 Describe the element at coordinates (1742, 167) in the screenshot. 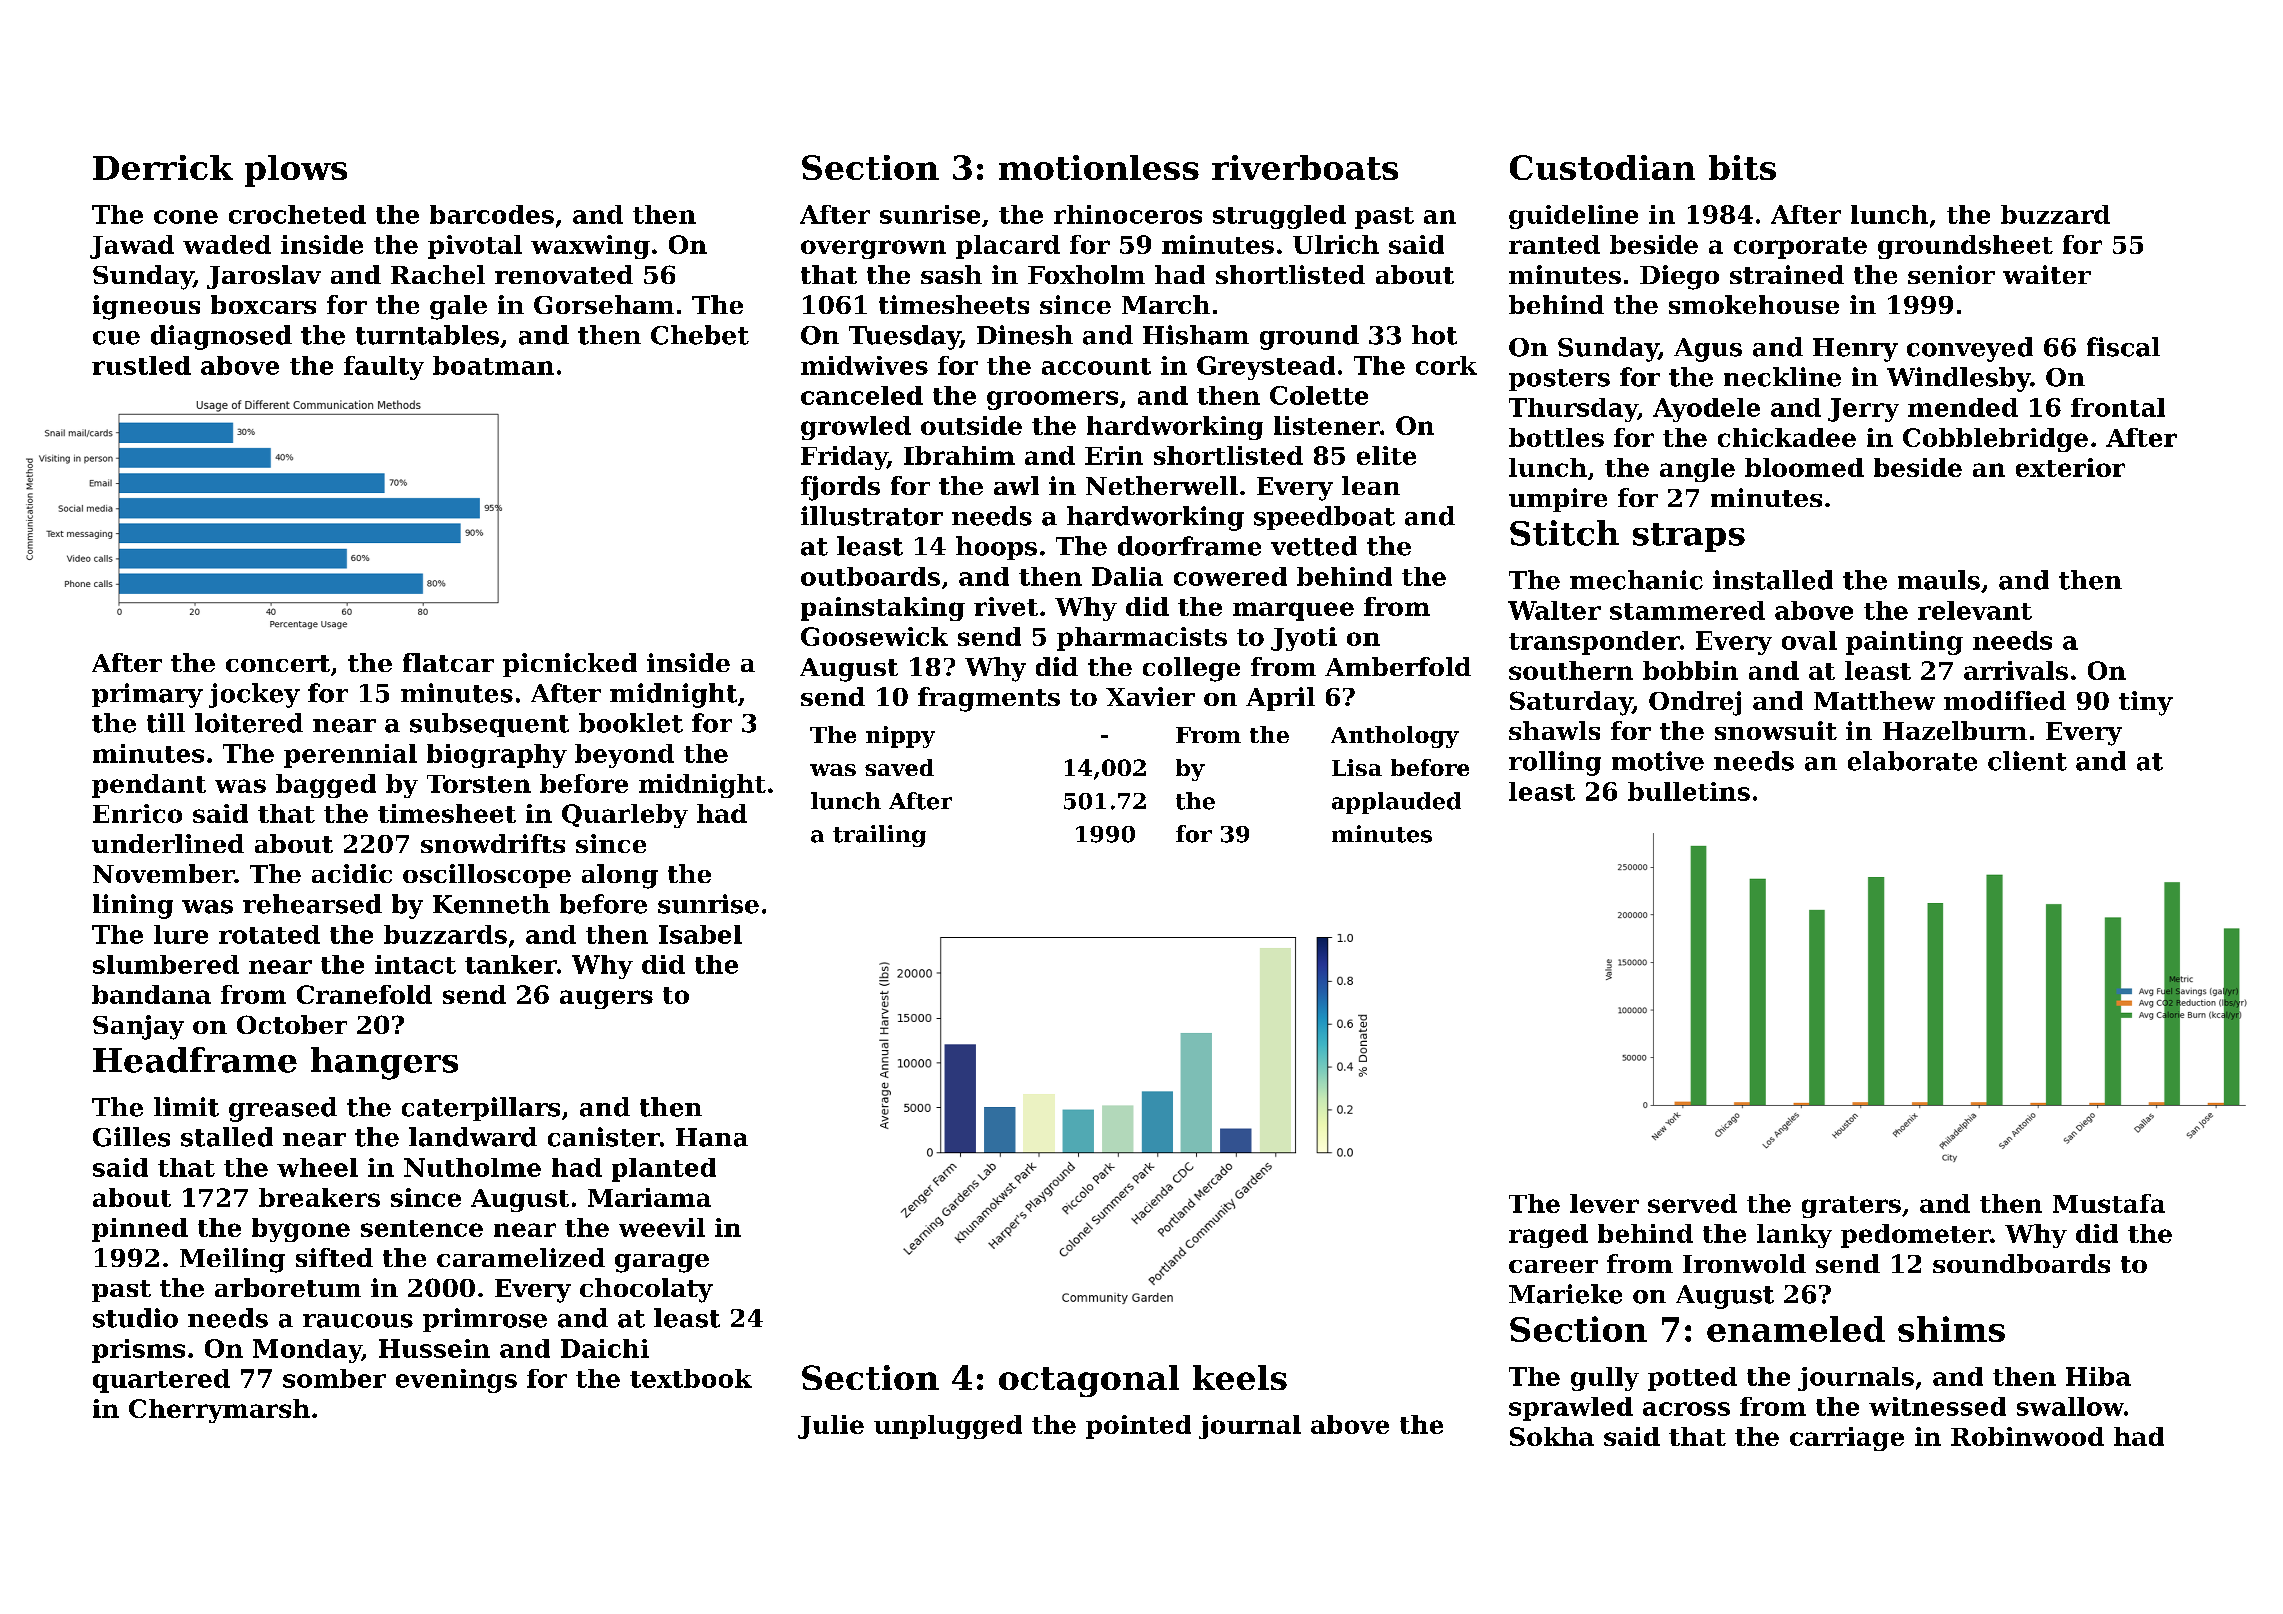

I see `bits` at that location.
